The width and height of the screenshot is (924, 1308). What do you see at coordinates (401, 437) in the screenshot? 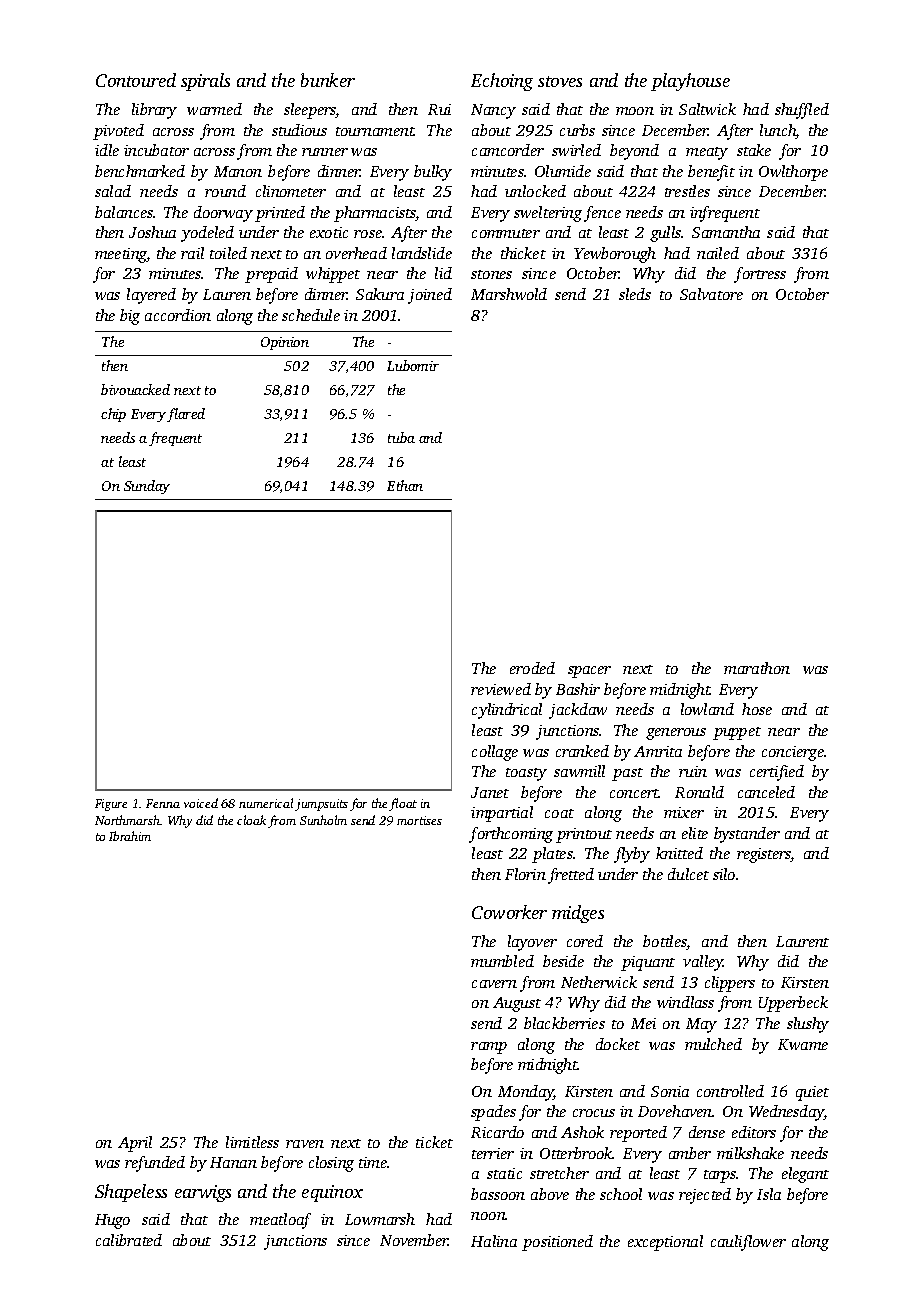
I see `tuba` at bounding box center [401, 437].
